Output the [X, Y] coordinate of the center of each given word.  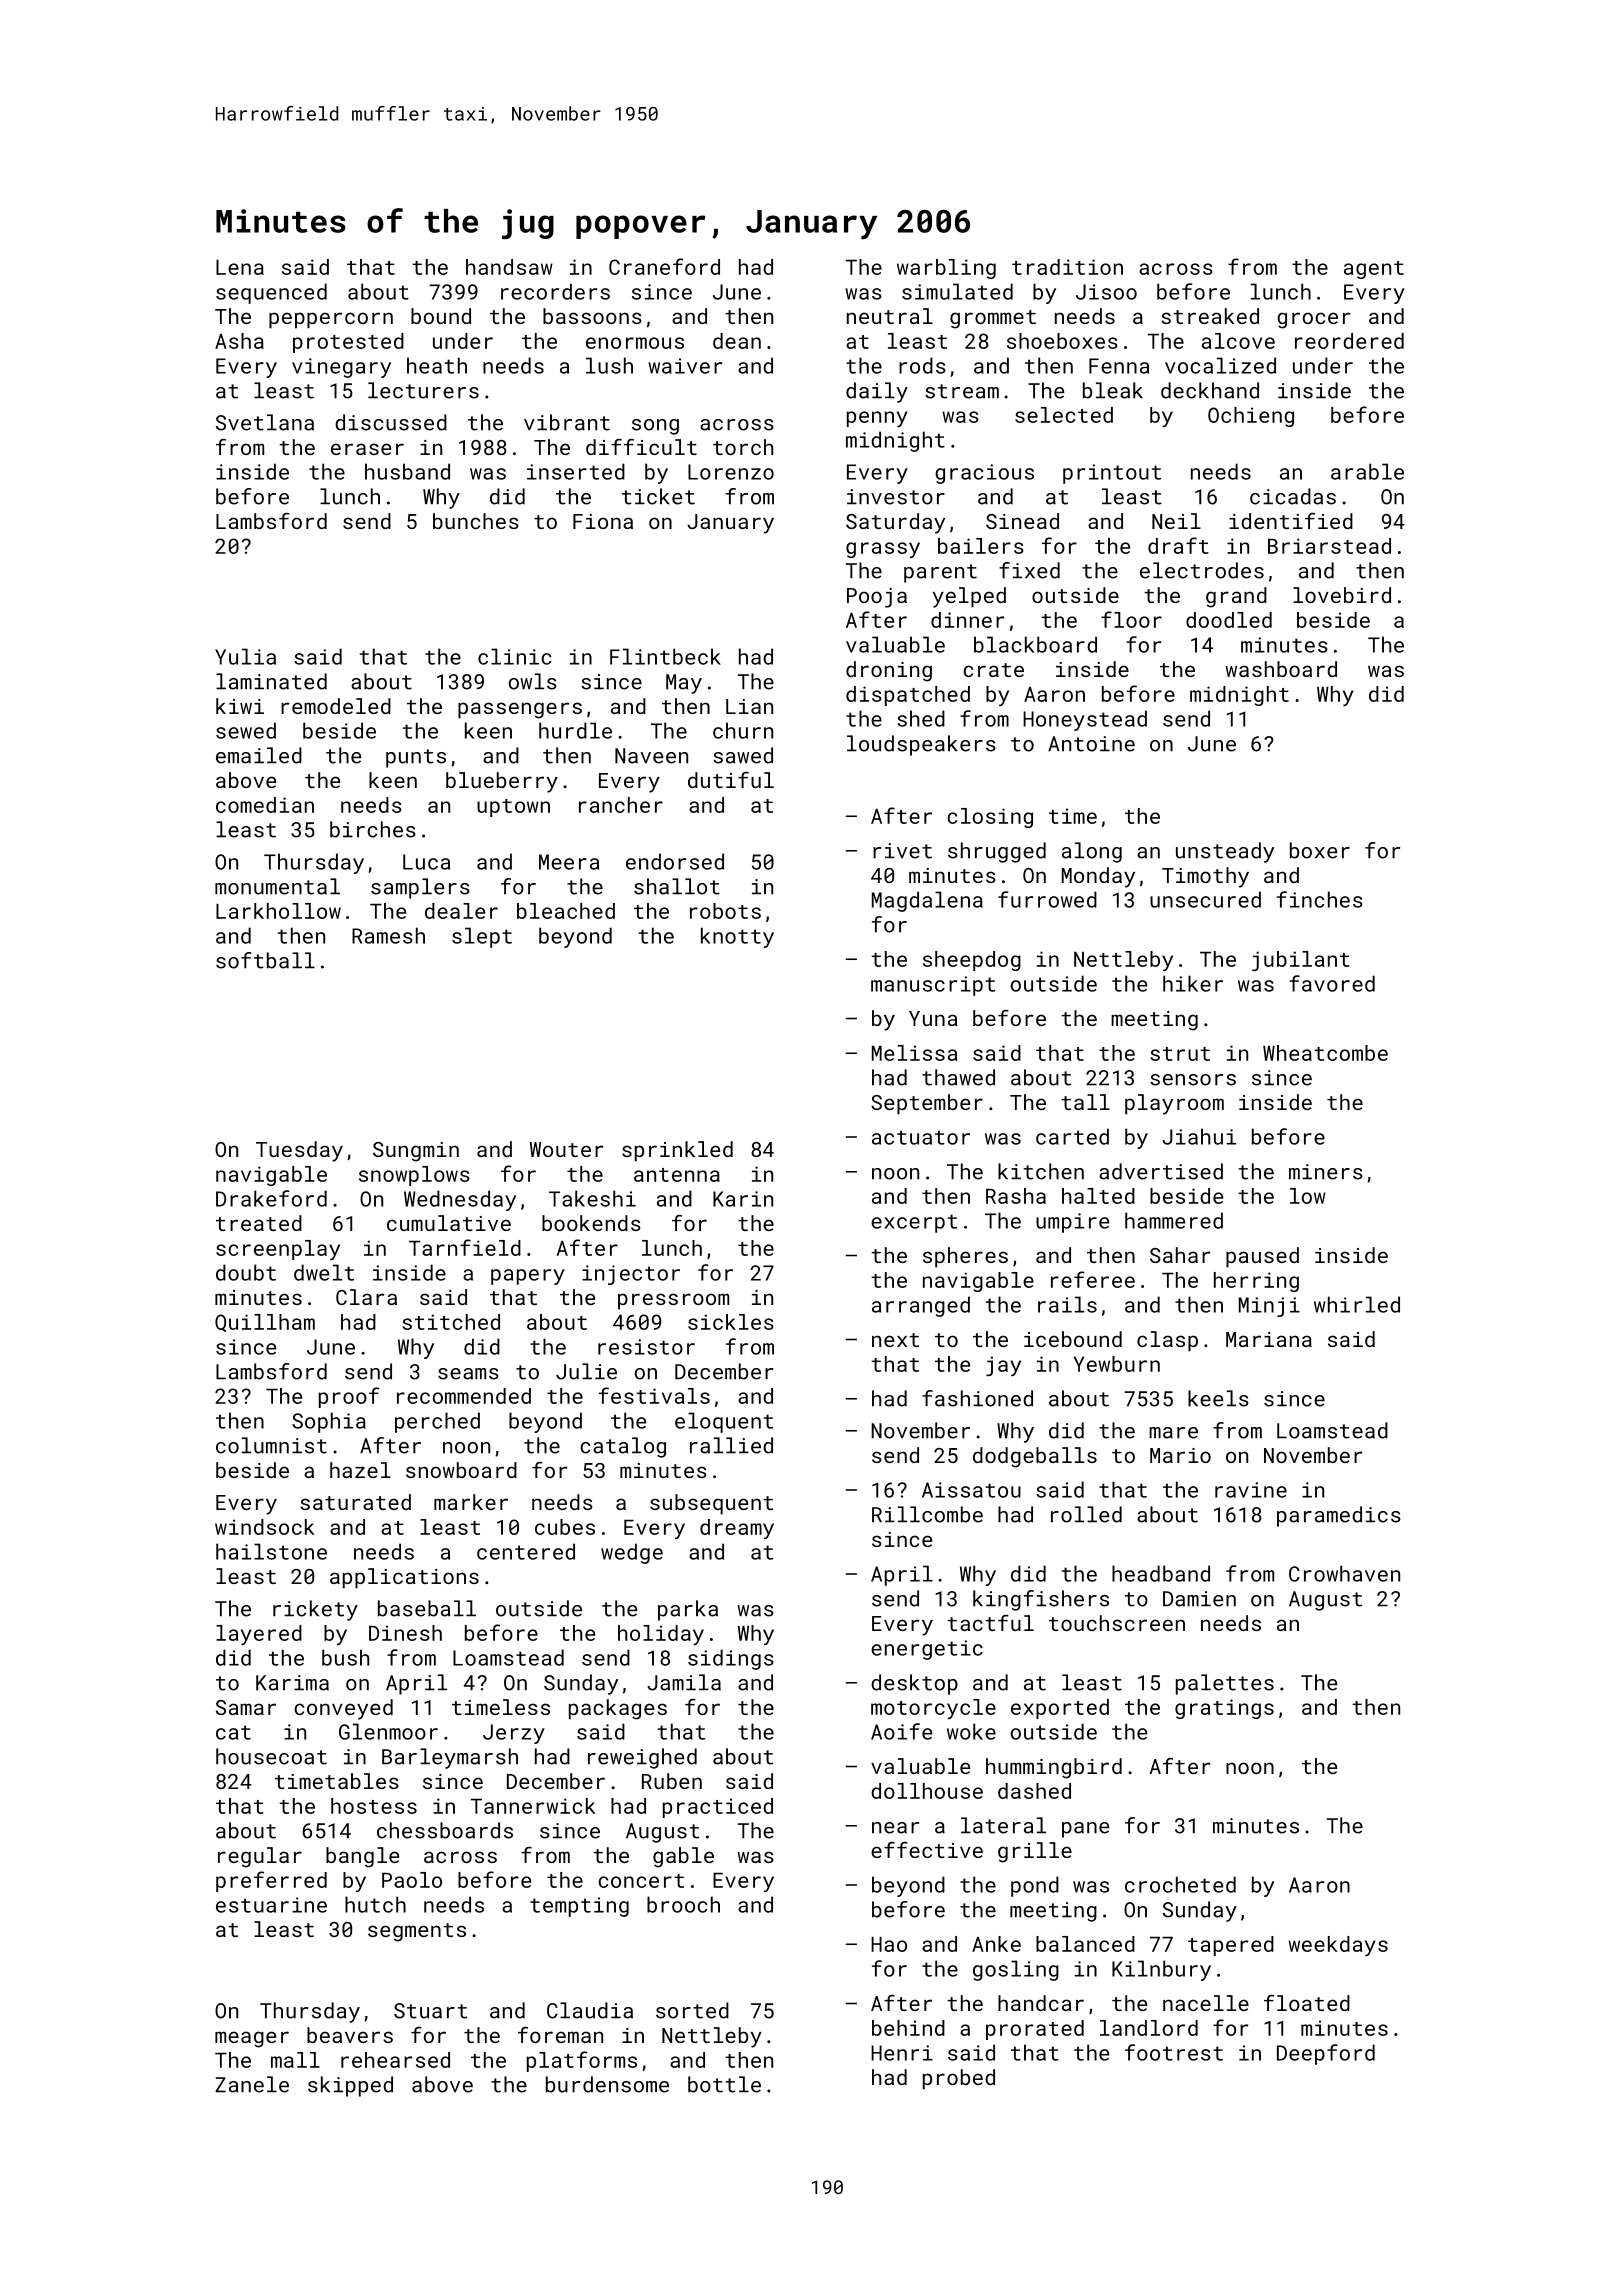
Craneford [664, 266]
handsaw [509, 267]
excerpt [914, 1223]
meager [252, 2039]
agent [1374, 270]
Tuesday [299, 1151]
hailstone [271, 1551]
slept [482, 937]
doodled [1229, 620]
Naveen [651, 756]
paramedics [1339, 1516]
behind [908, 2028]
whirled [1357, 1304]
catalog [623, 1447]
